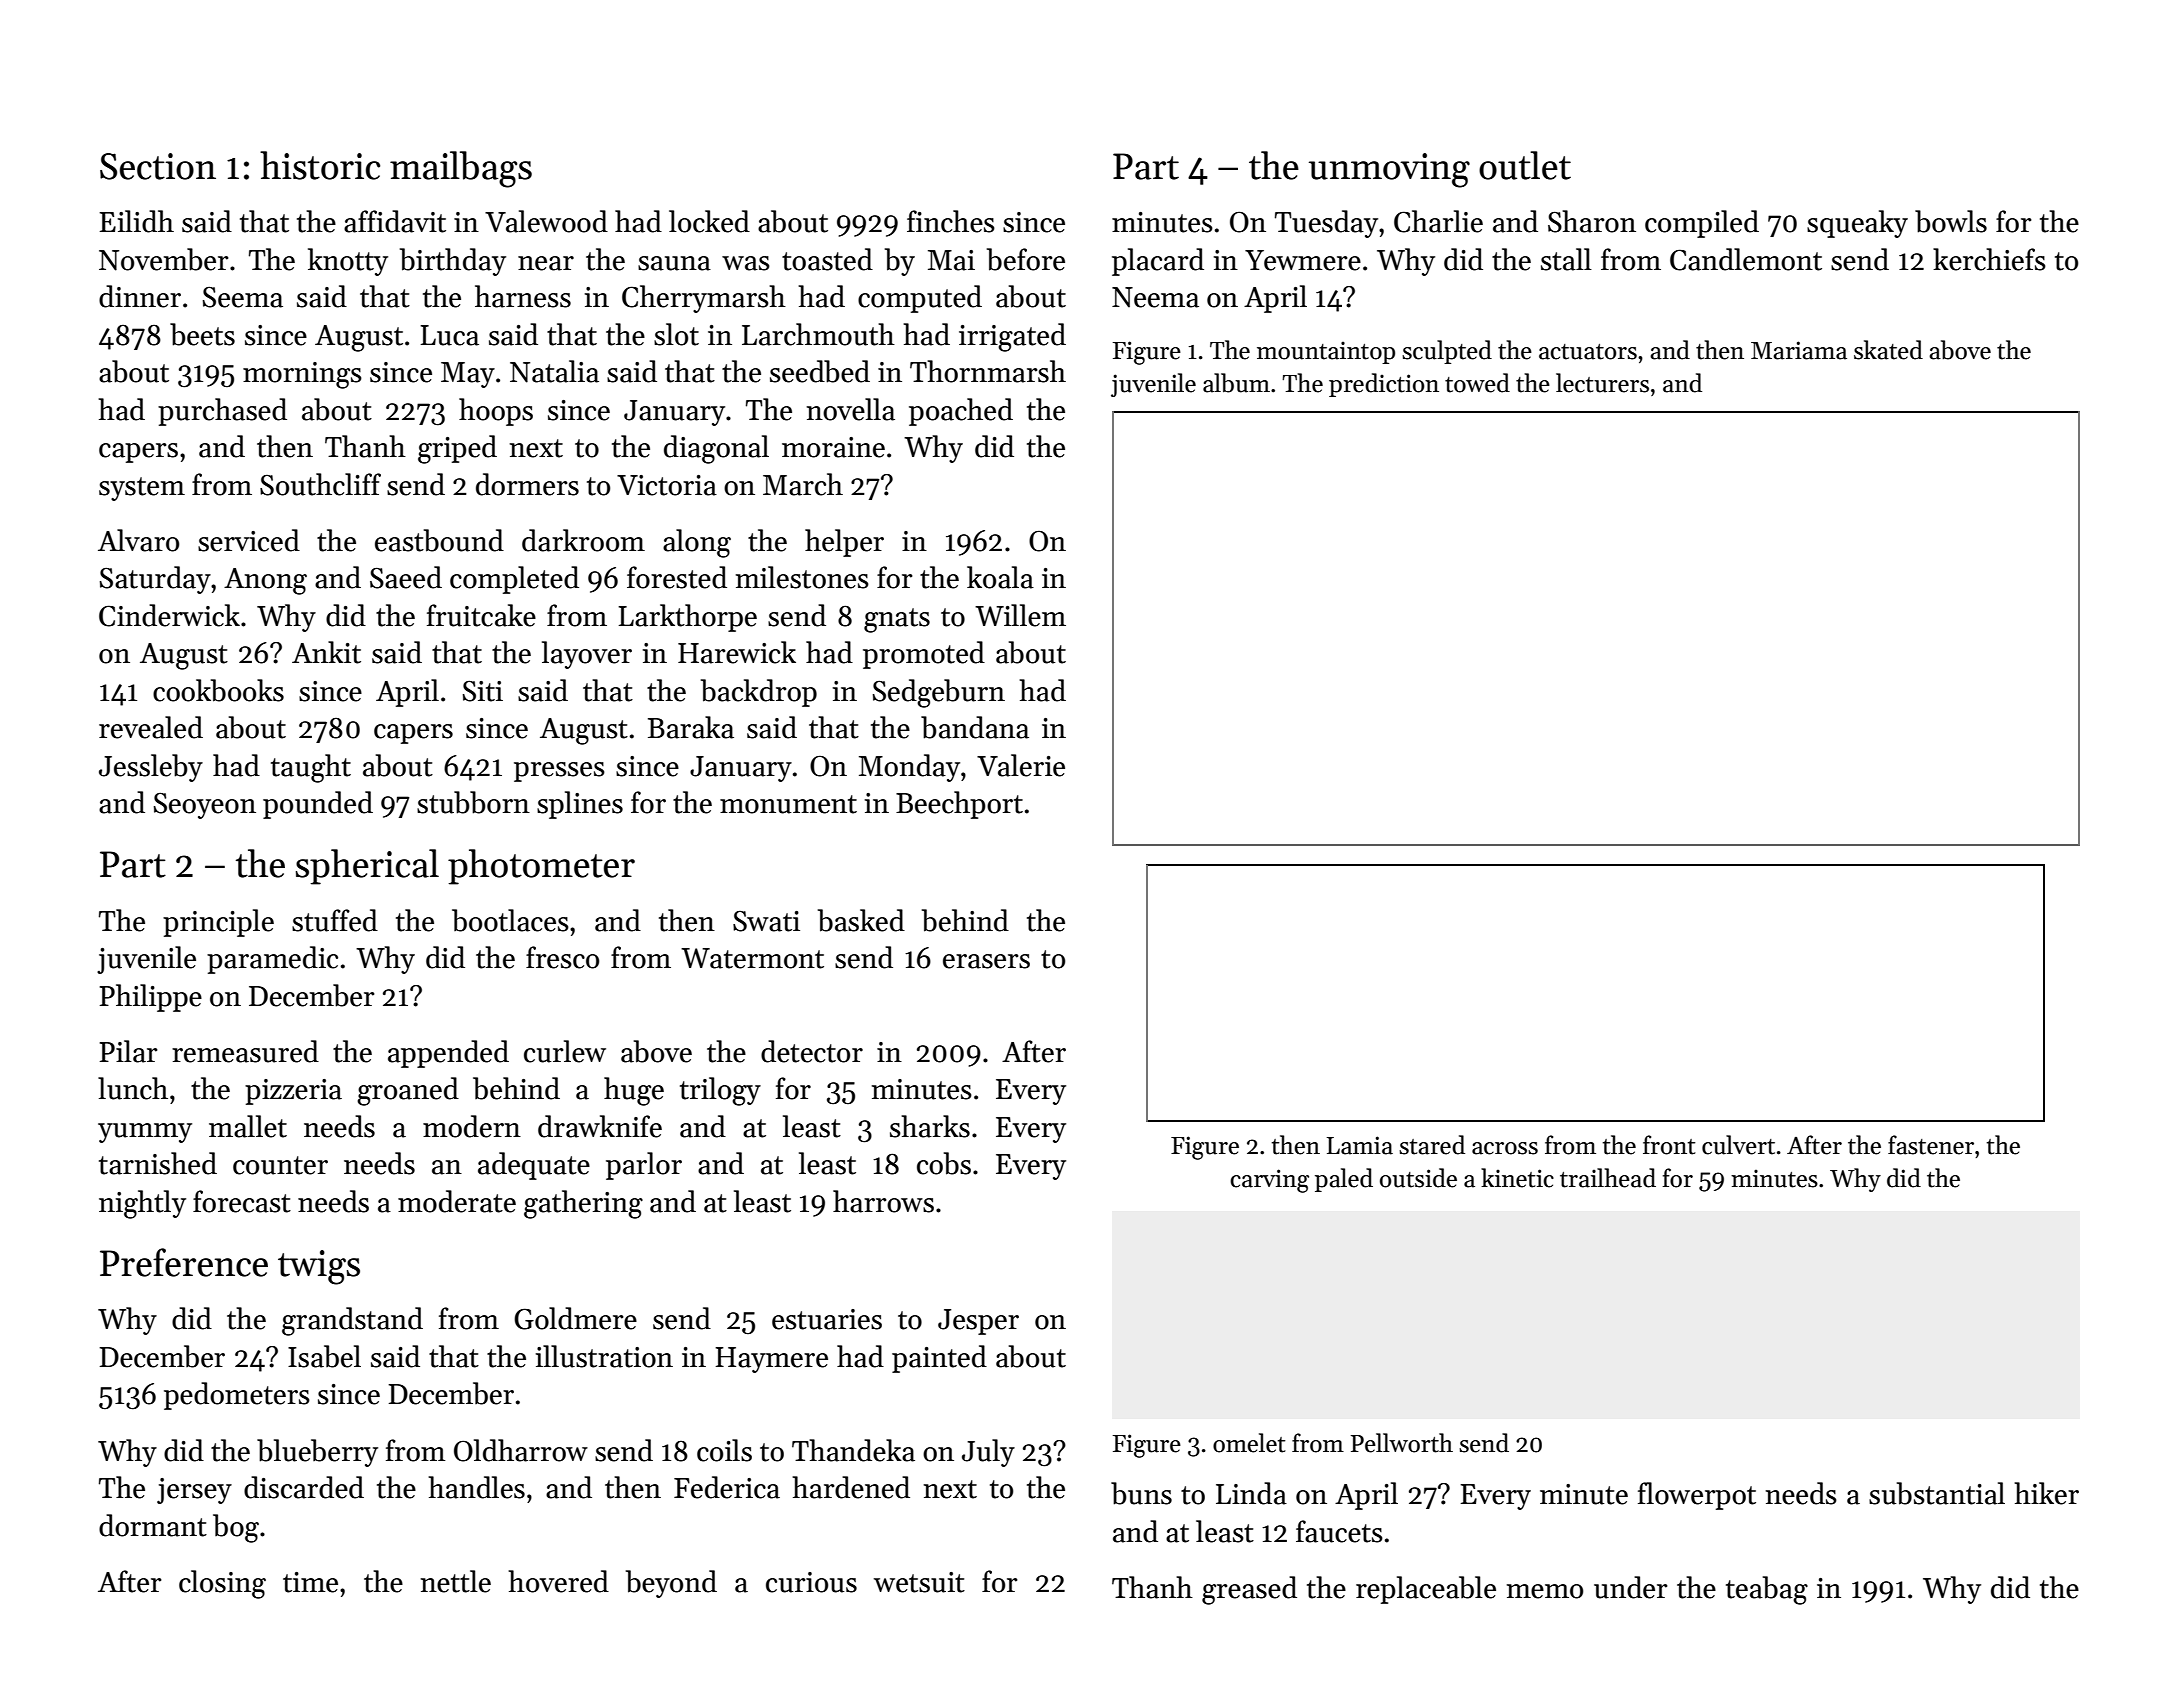  What do you see at coordinates (1799, 350) in the screenshot?
I see `Mariama` at bounding box center [1799, 350].
